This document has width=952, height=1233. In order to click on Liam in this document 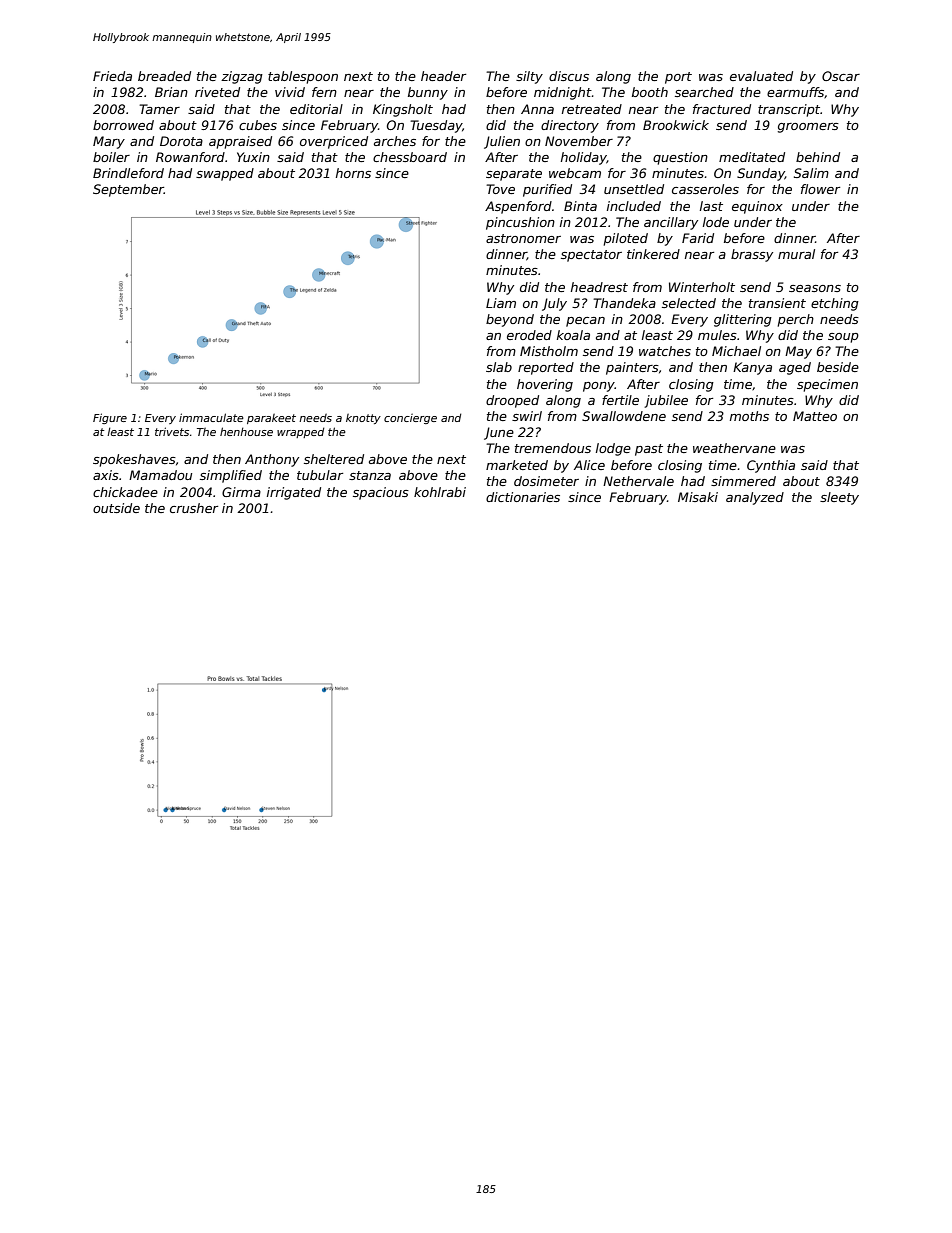, I will do `click(501, 303)`.
